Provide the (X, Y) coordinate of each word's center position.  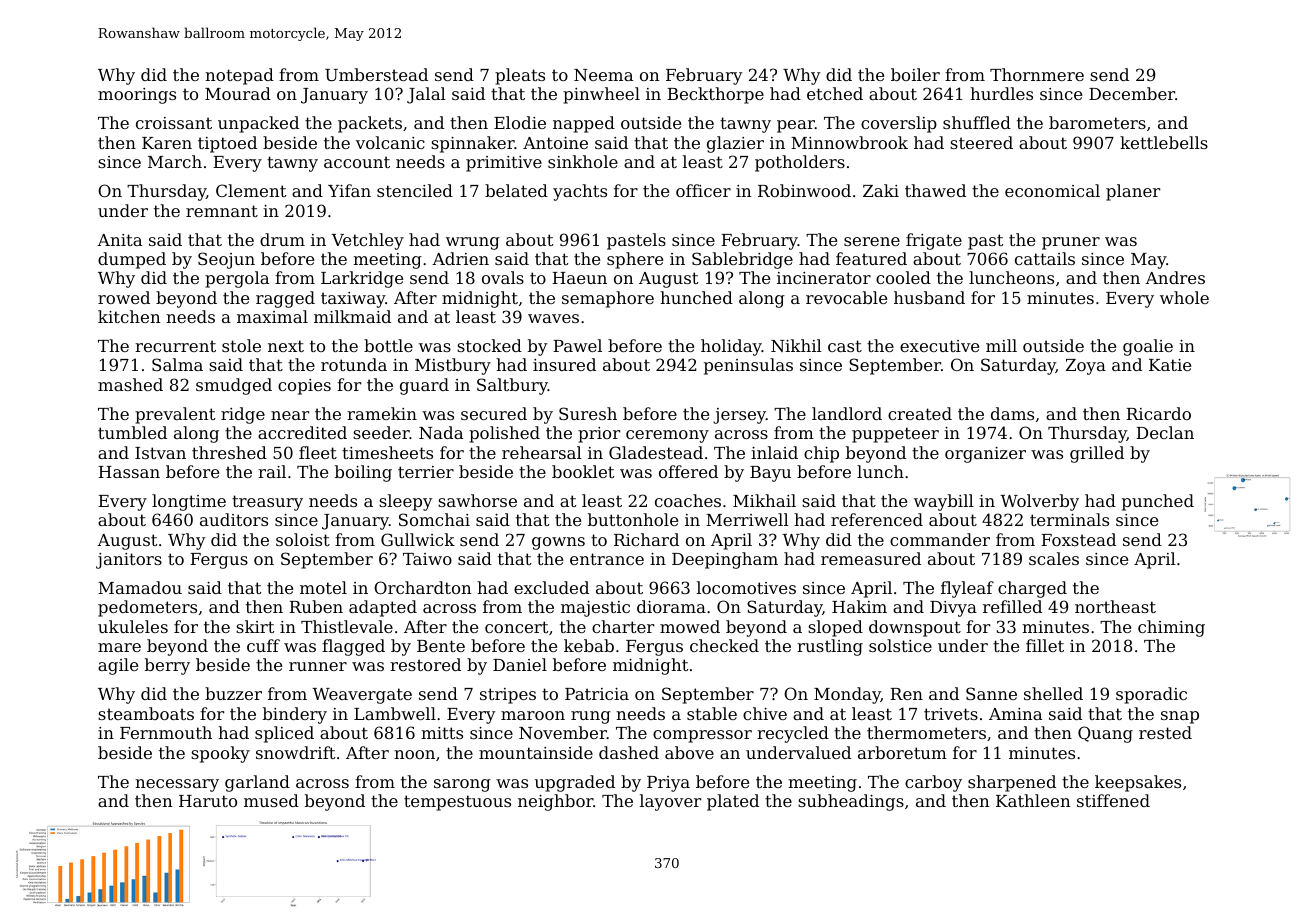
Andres (1175, 277)
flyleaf (967, 589)
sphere (635, 260)
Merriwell (747, 519)
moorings (137, 96)
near (290, 415)
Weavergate (362, 696)
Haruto (208, 801)
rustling (830, 647)
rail (272, 471)
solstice (900, 645)
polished (504, 434)
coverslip (899, 124)
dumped (132, 260)
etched (835, 93)
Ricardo (1158, 413)
